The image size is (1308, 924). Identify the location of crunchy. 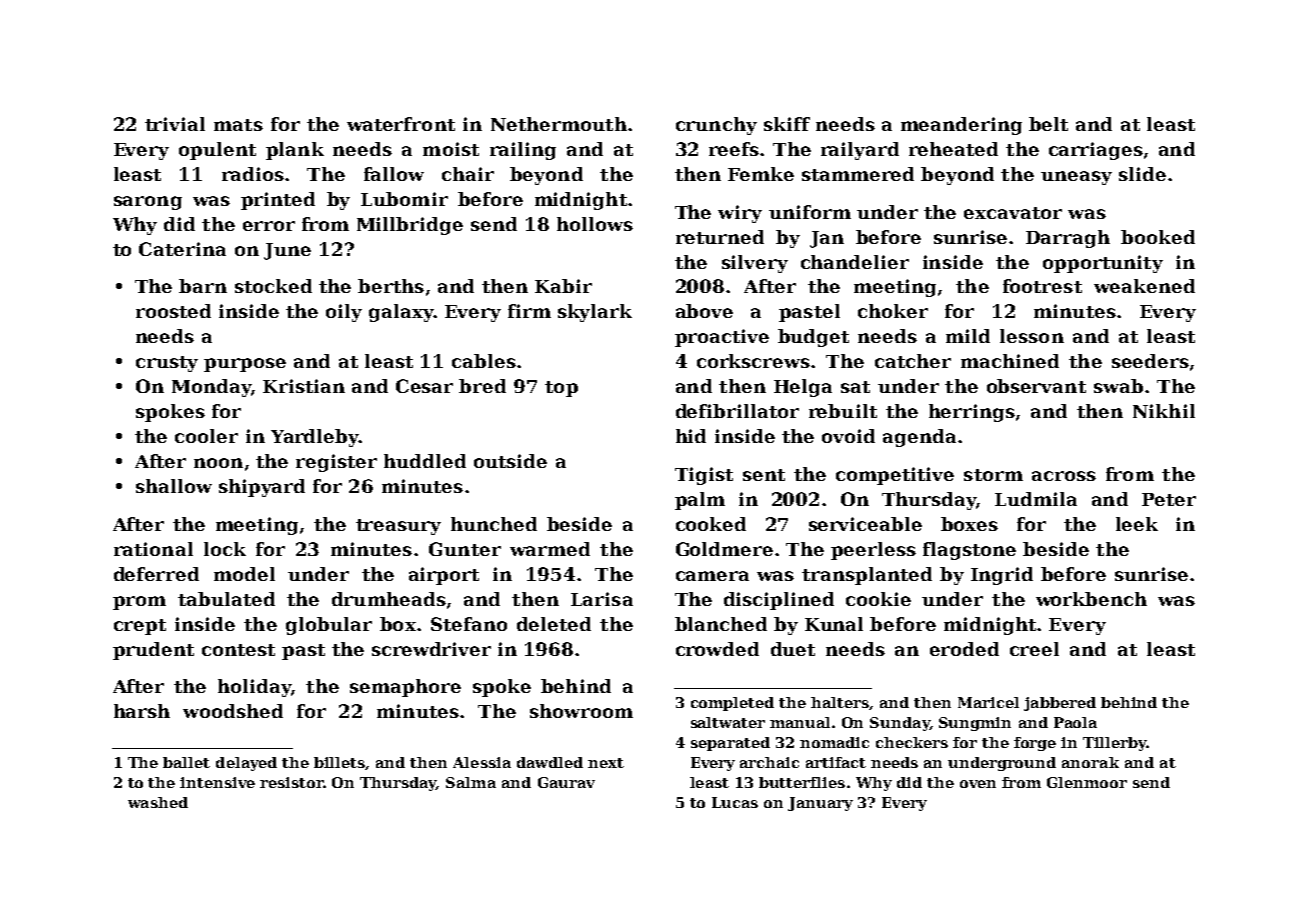
(716, 126).
